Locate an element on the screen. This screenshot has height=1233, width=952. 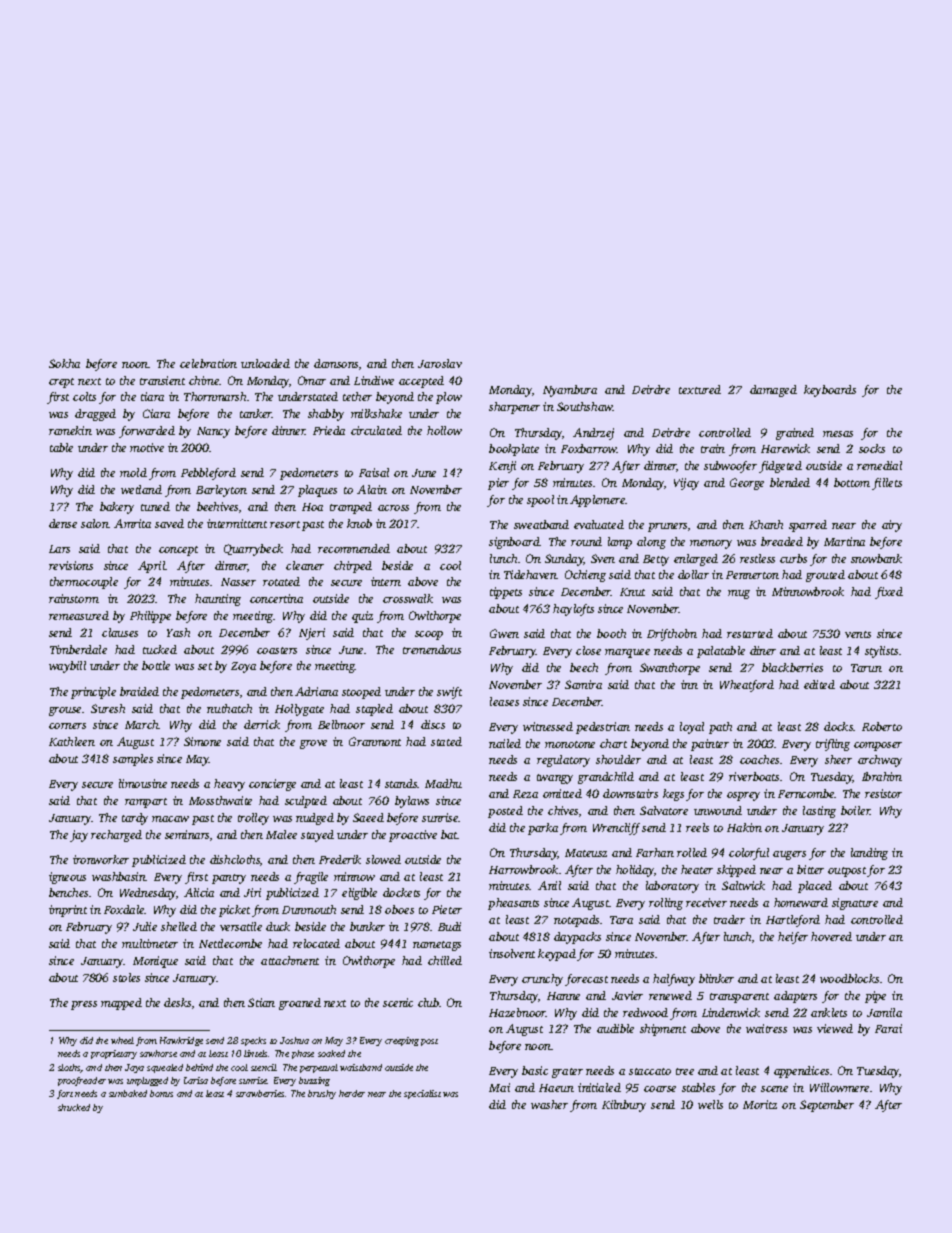
vents is located at coordinates (858, 634).
